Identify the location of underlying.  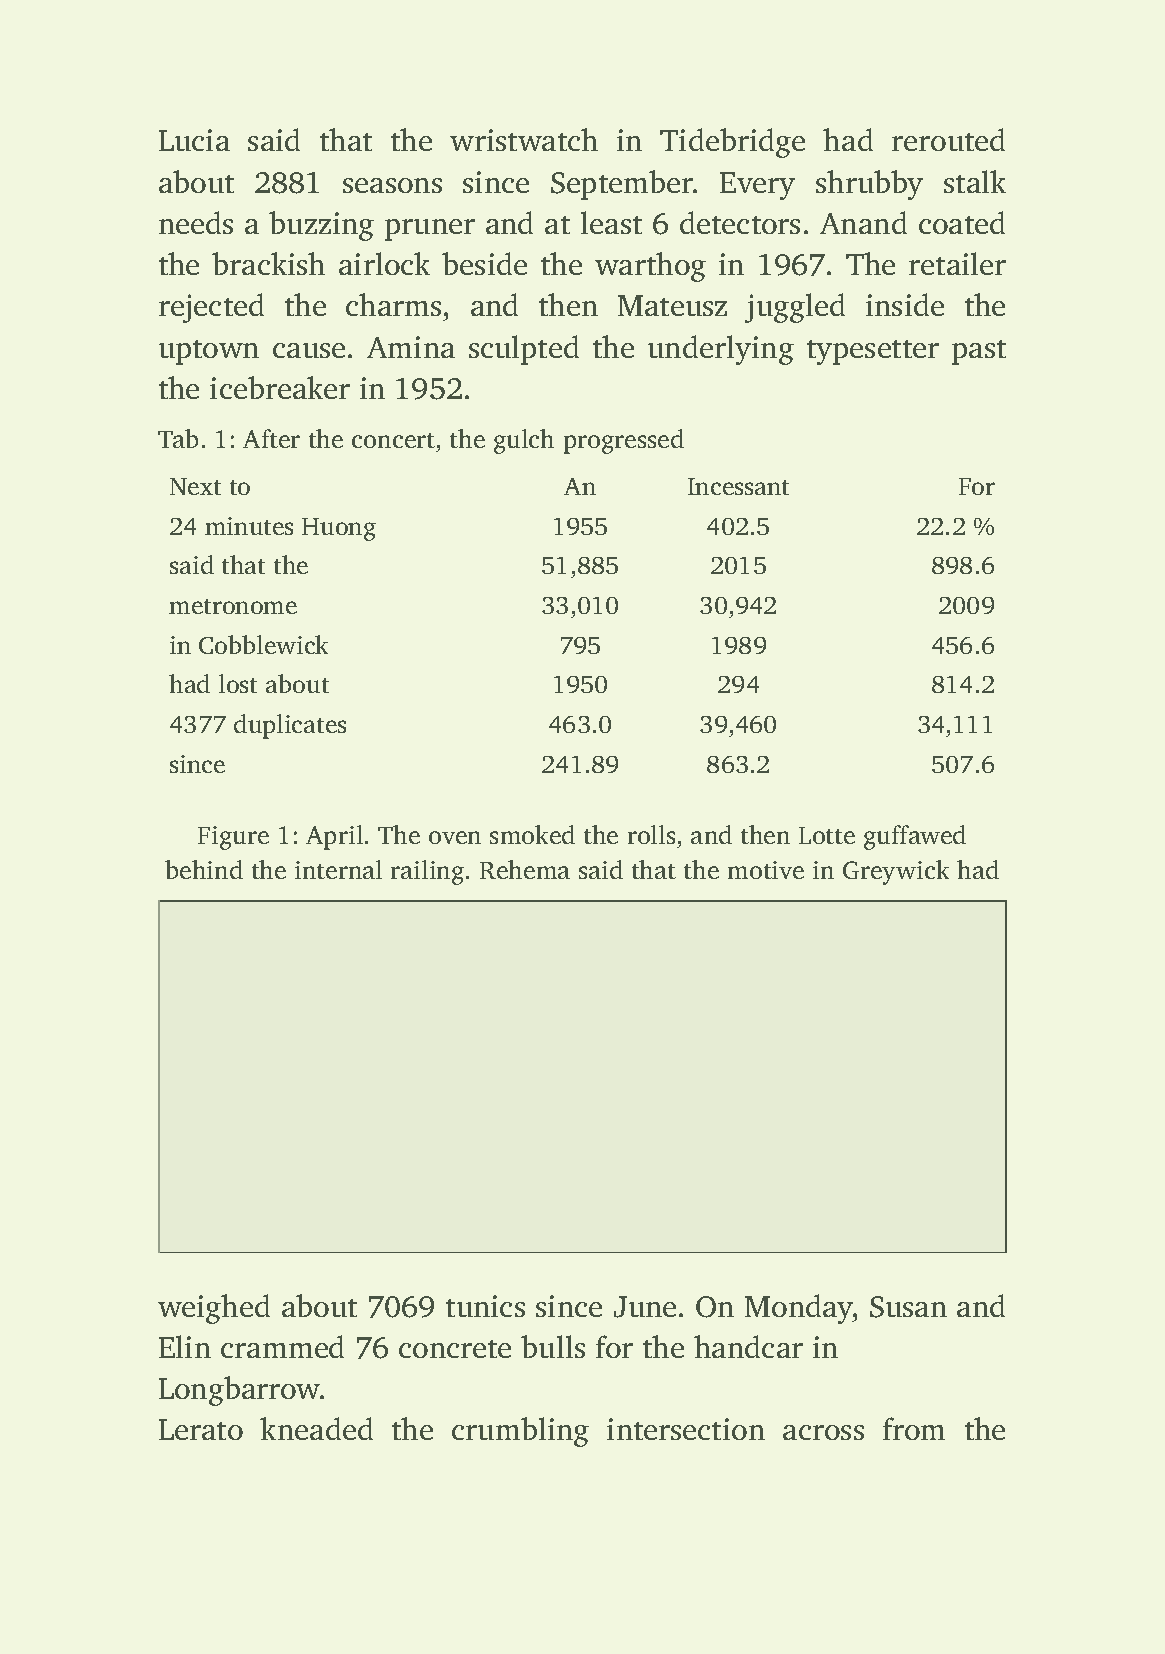
(721, 350).
